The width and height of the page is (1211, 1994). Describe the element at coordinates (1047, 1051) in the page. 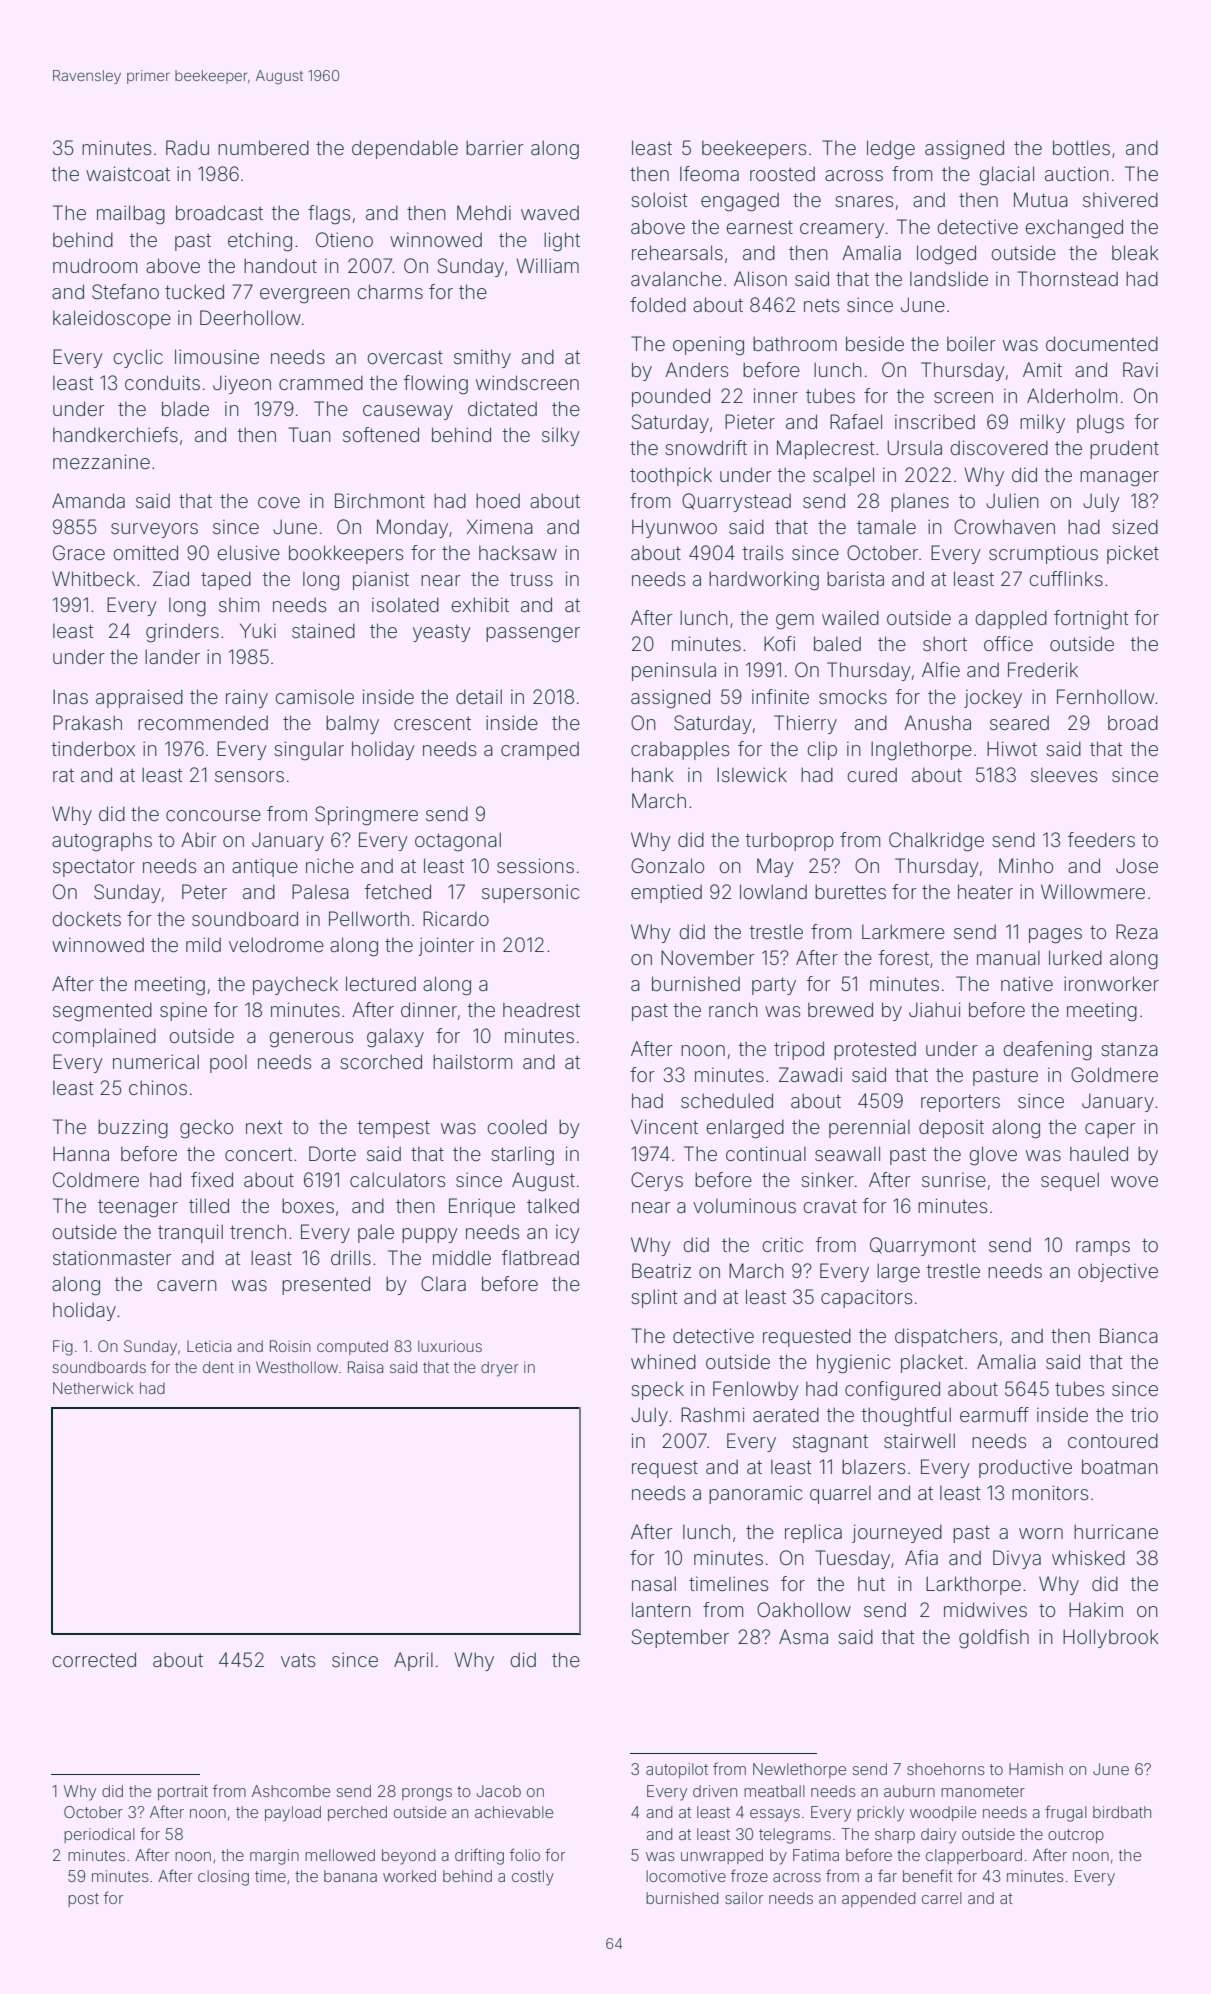

I see `deafening` at that location.
